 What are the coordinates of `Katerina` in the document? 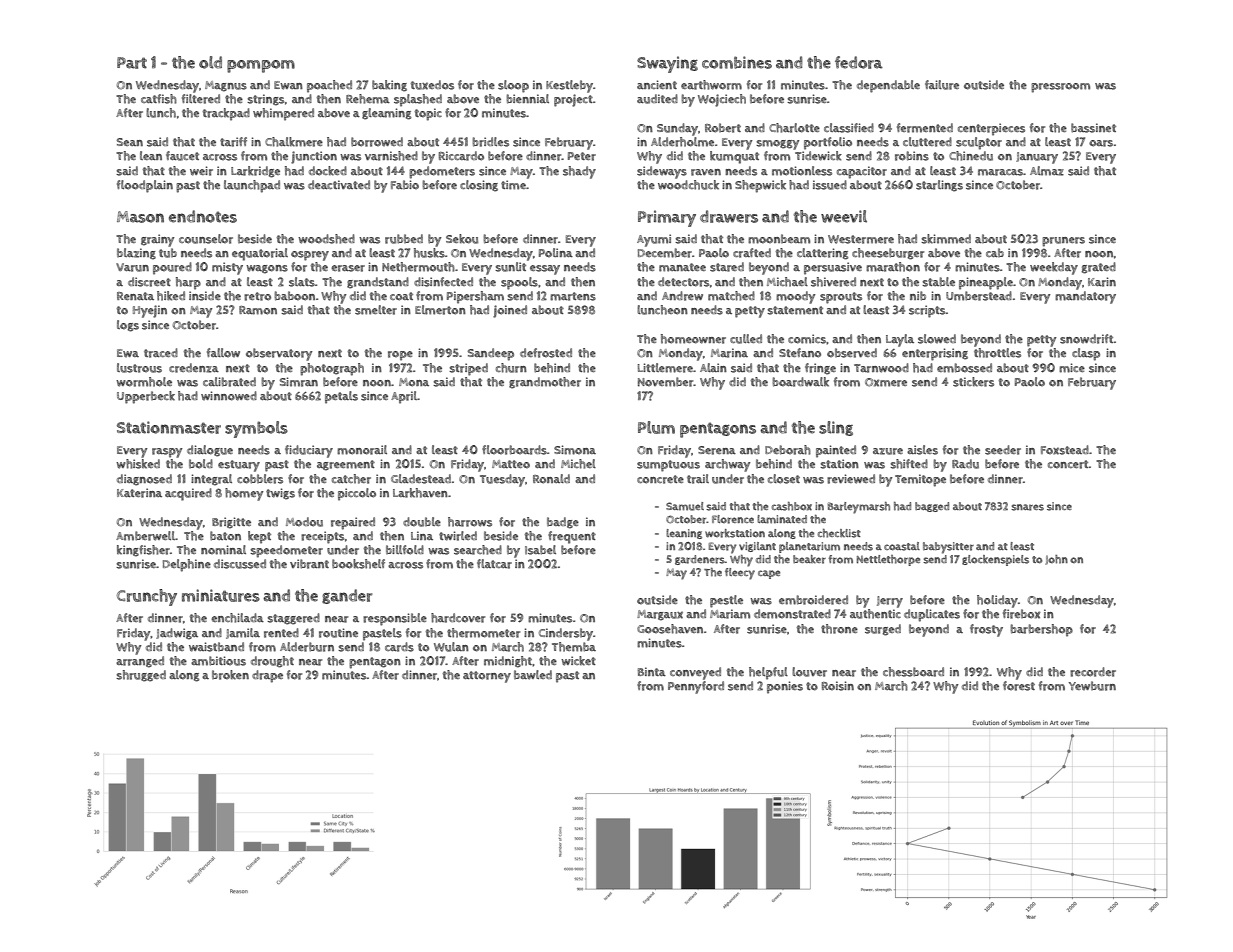 It's located at (139, 493).
